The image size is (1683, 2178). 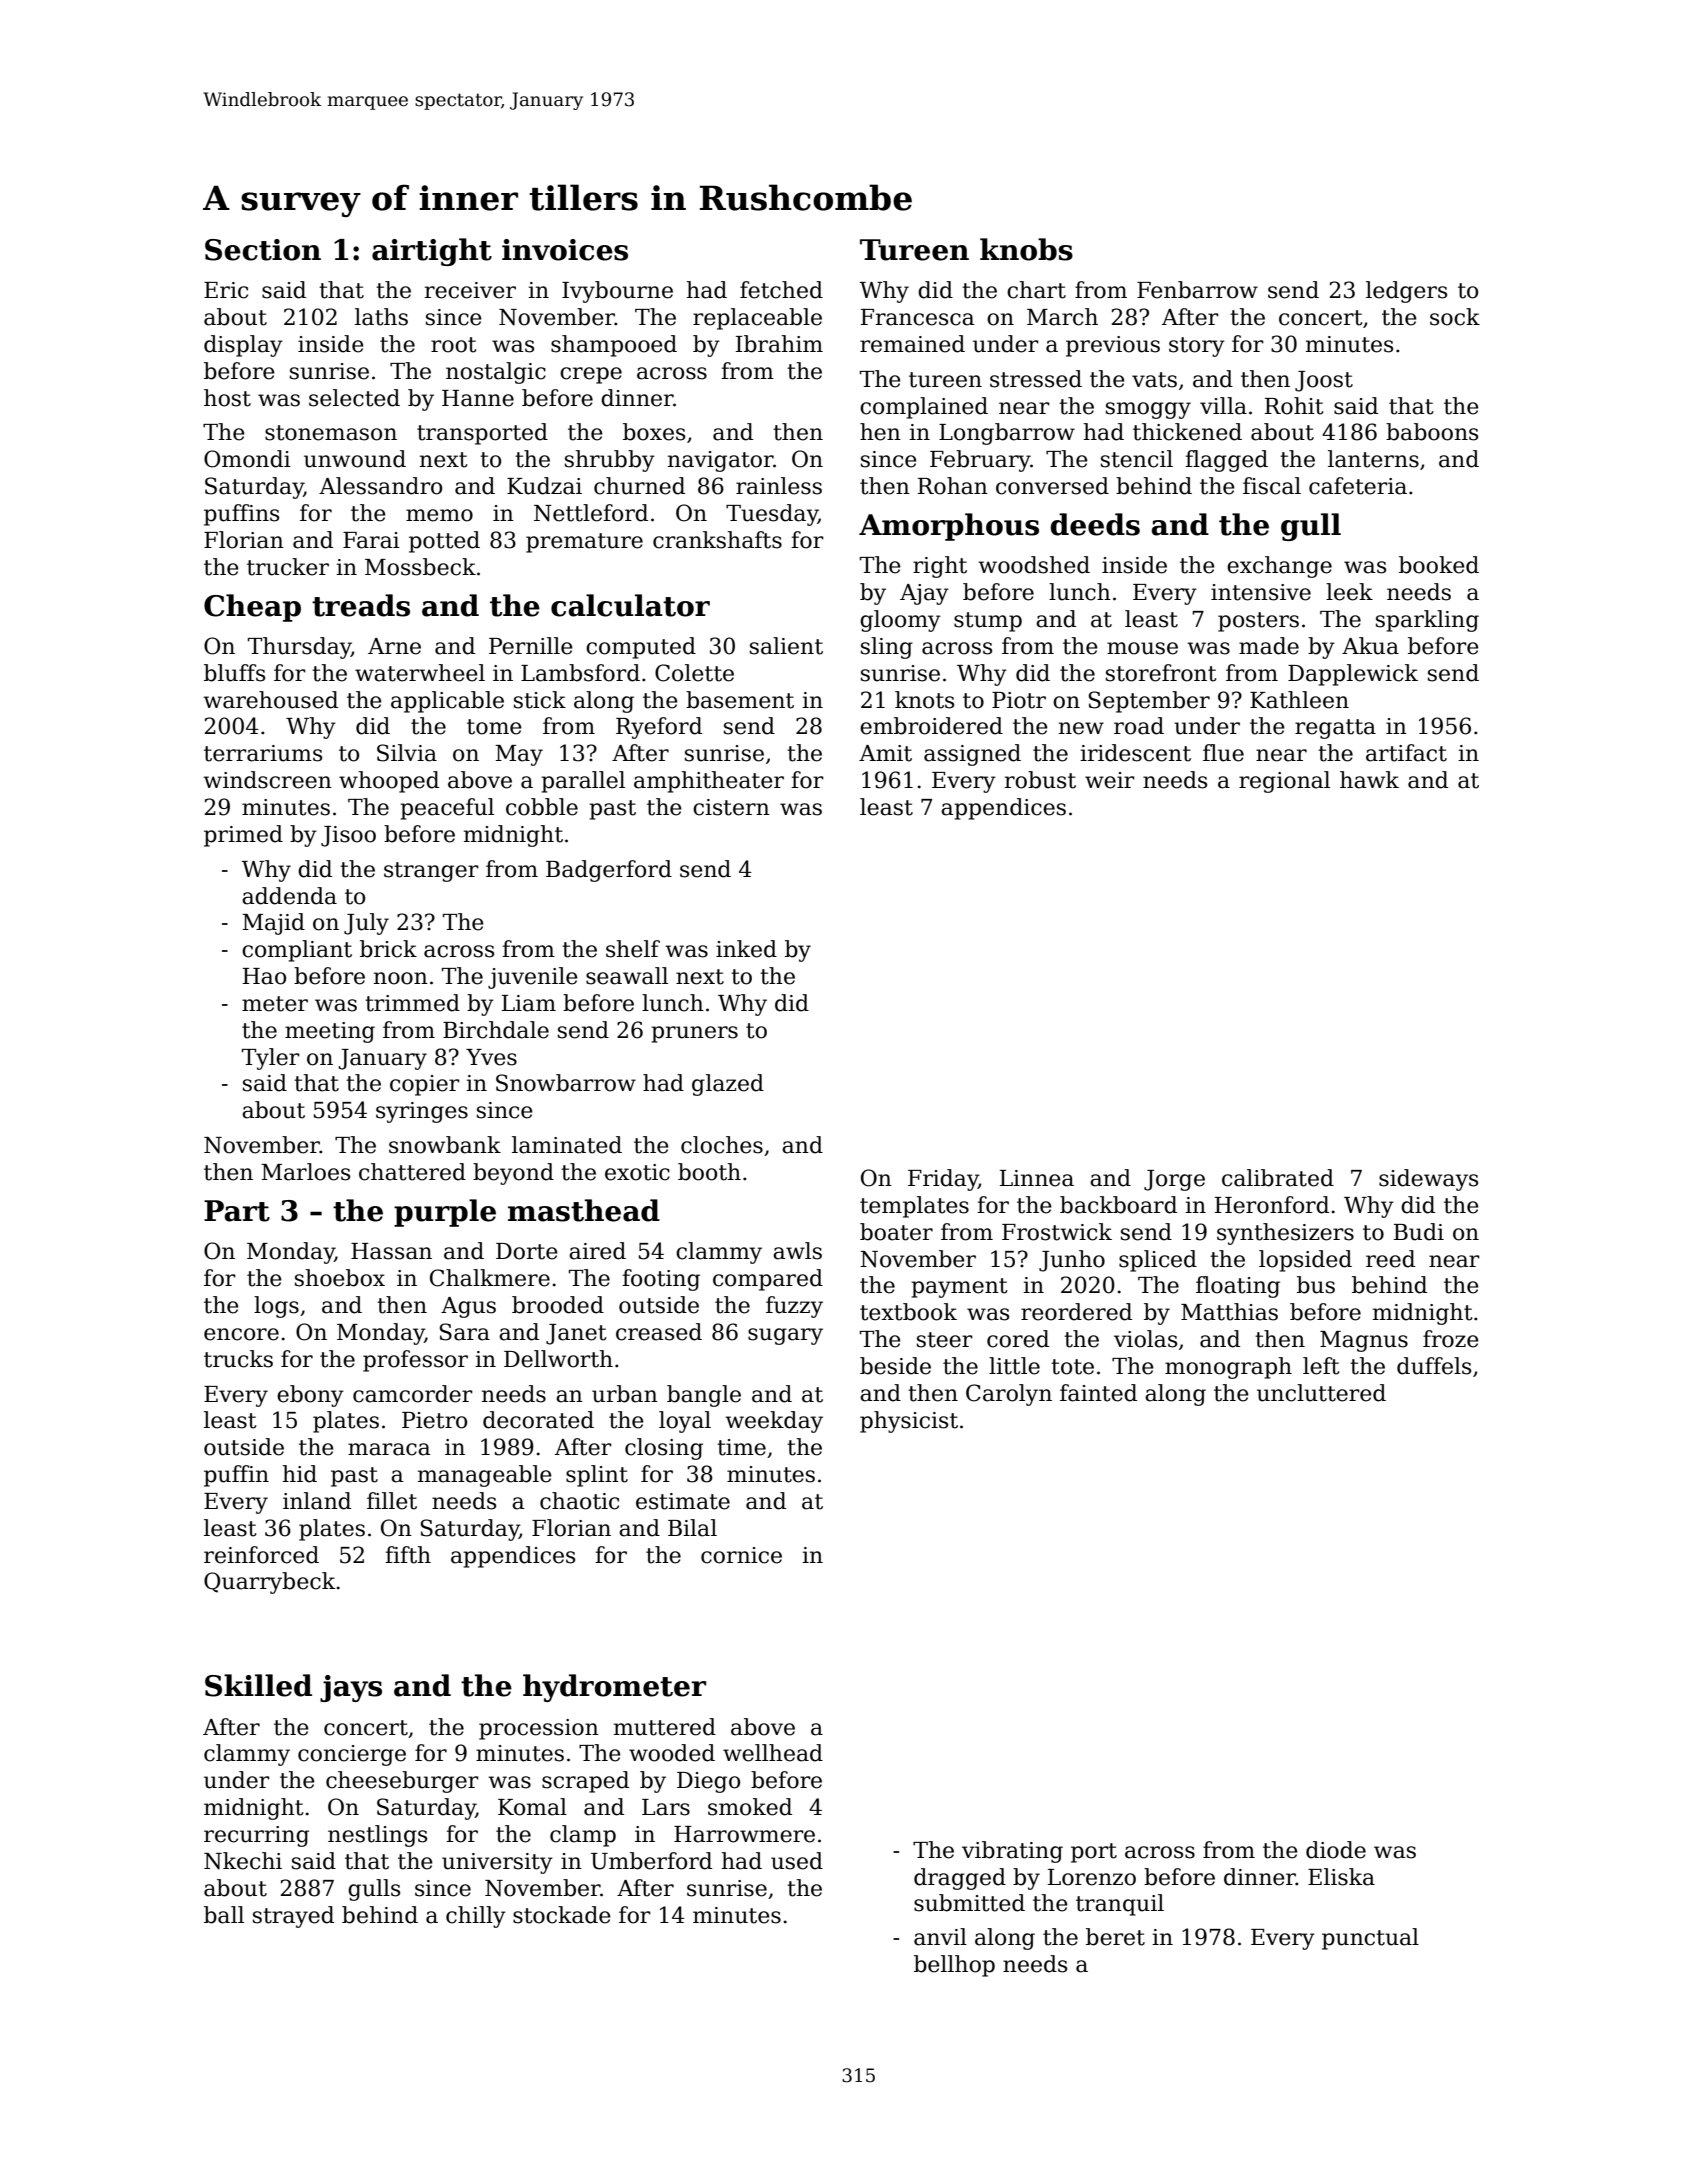 I want to click on Tuesday, so click(x=772, y=515).
